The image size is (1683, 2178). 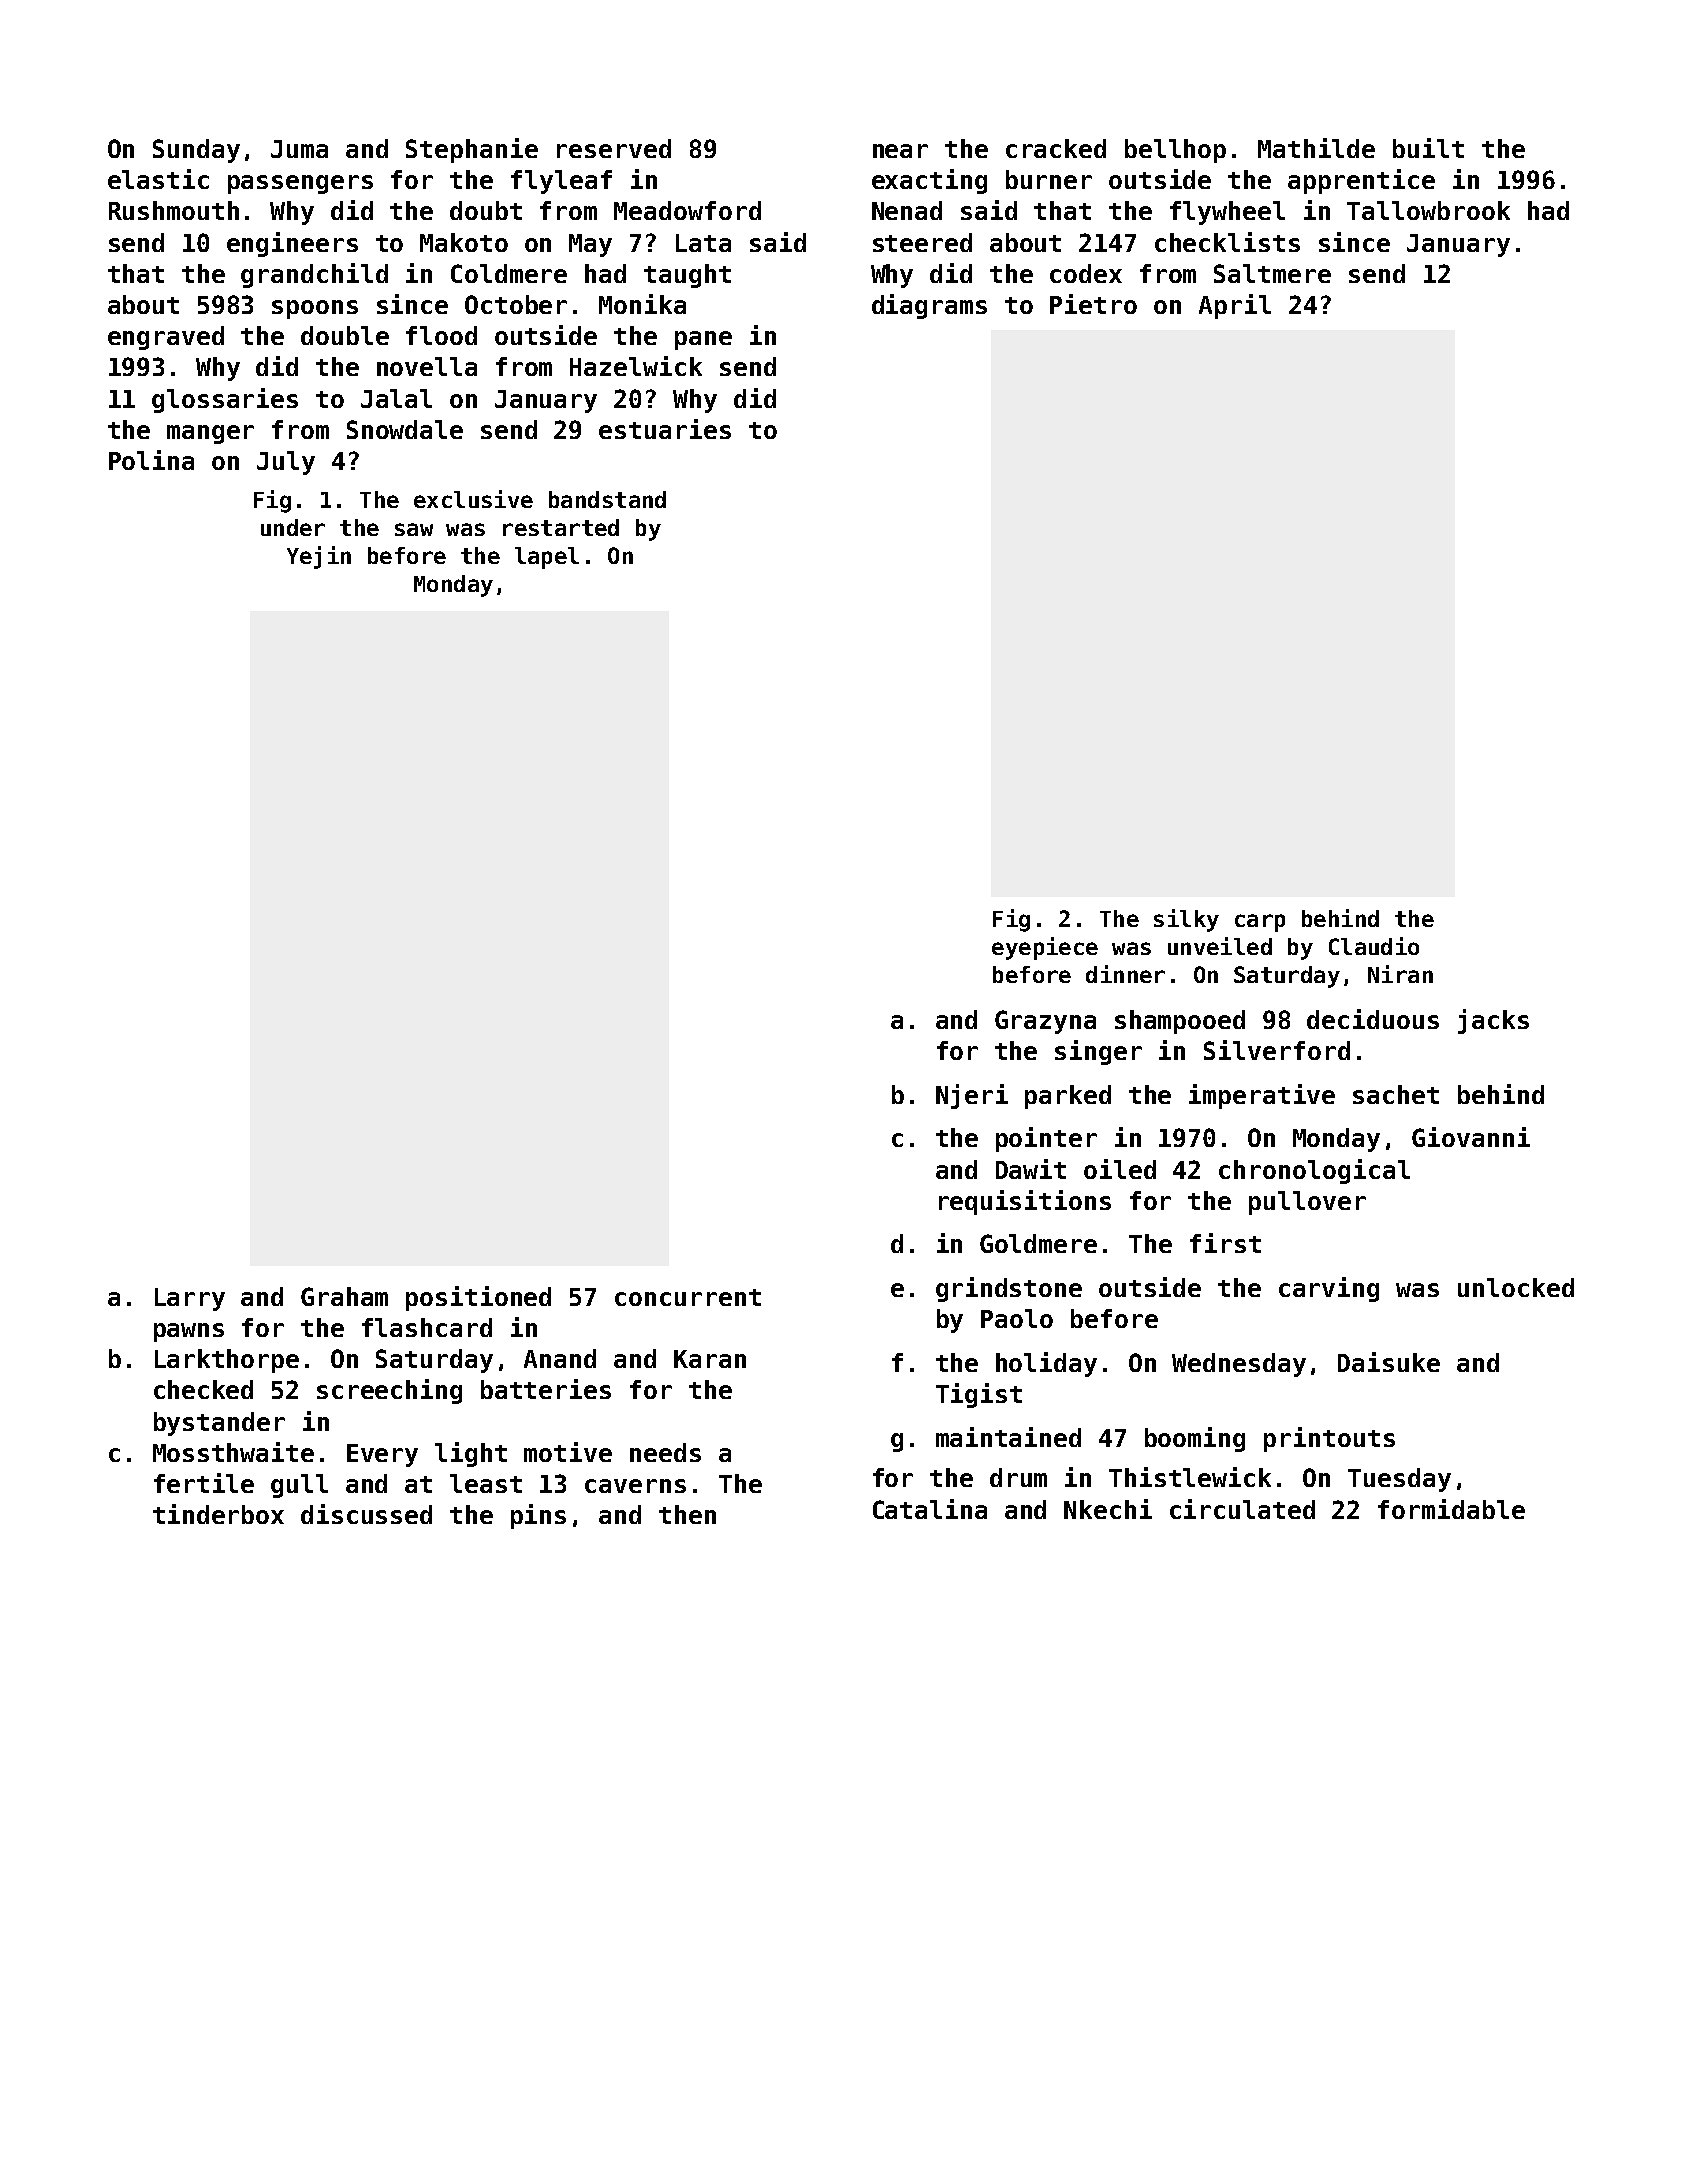 What do you see at coordinates (190, 1299) in the screenshot?
I see `Larry` at bounding box center [190, 1299].
